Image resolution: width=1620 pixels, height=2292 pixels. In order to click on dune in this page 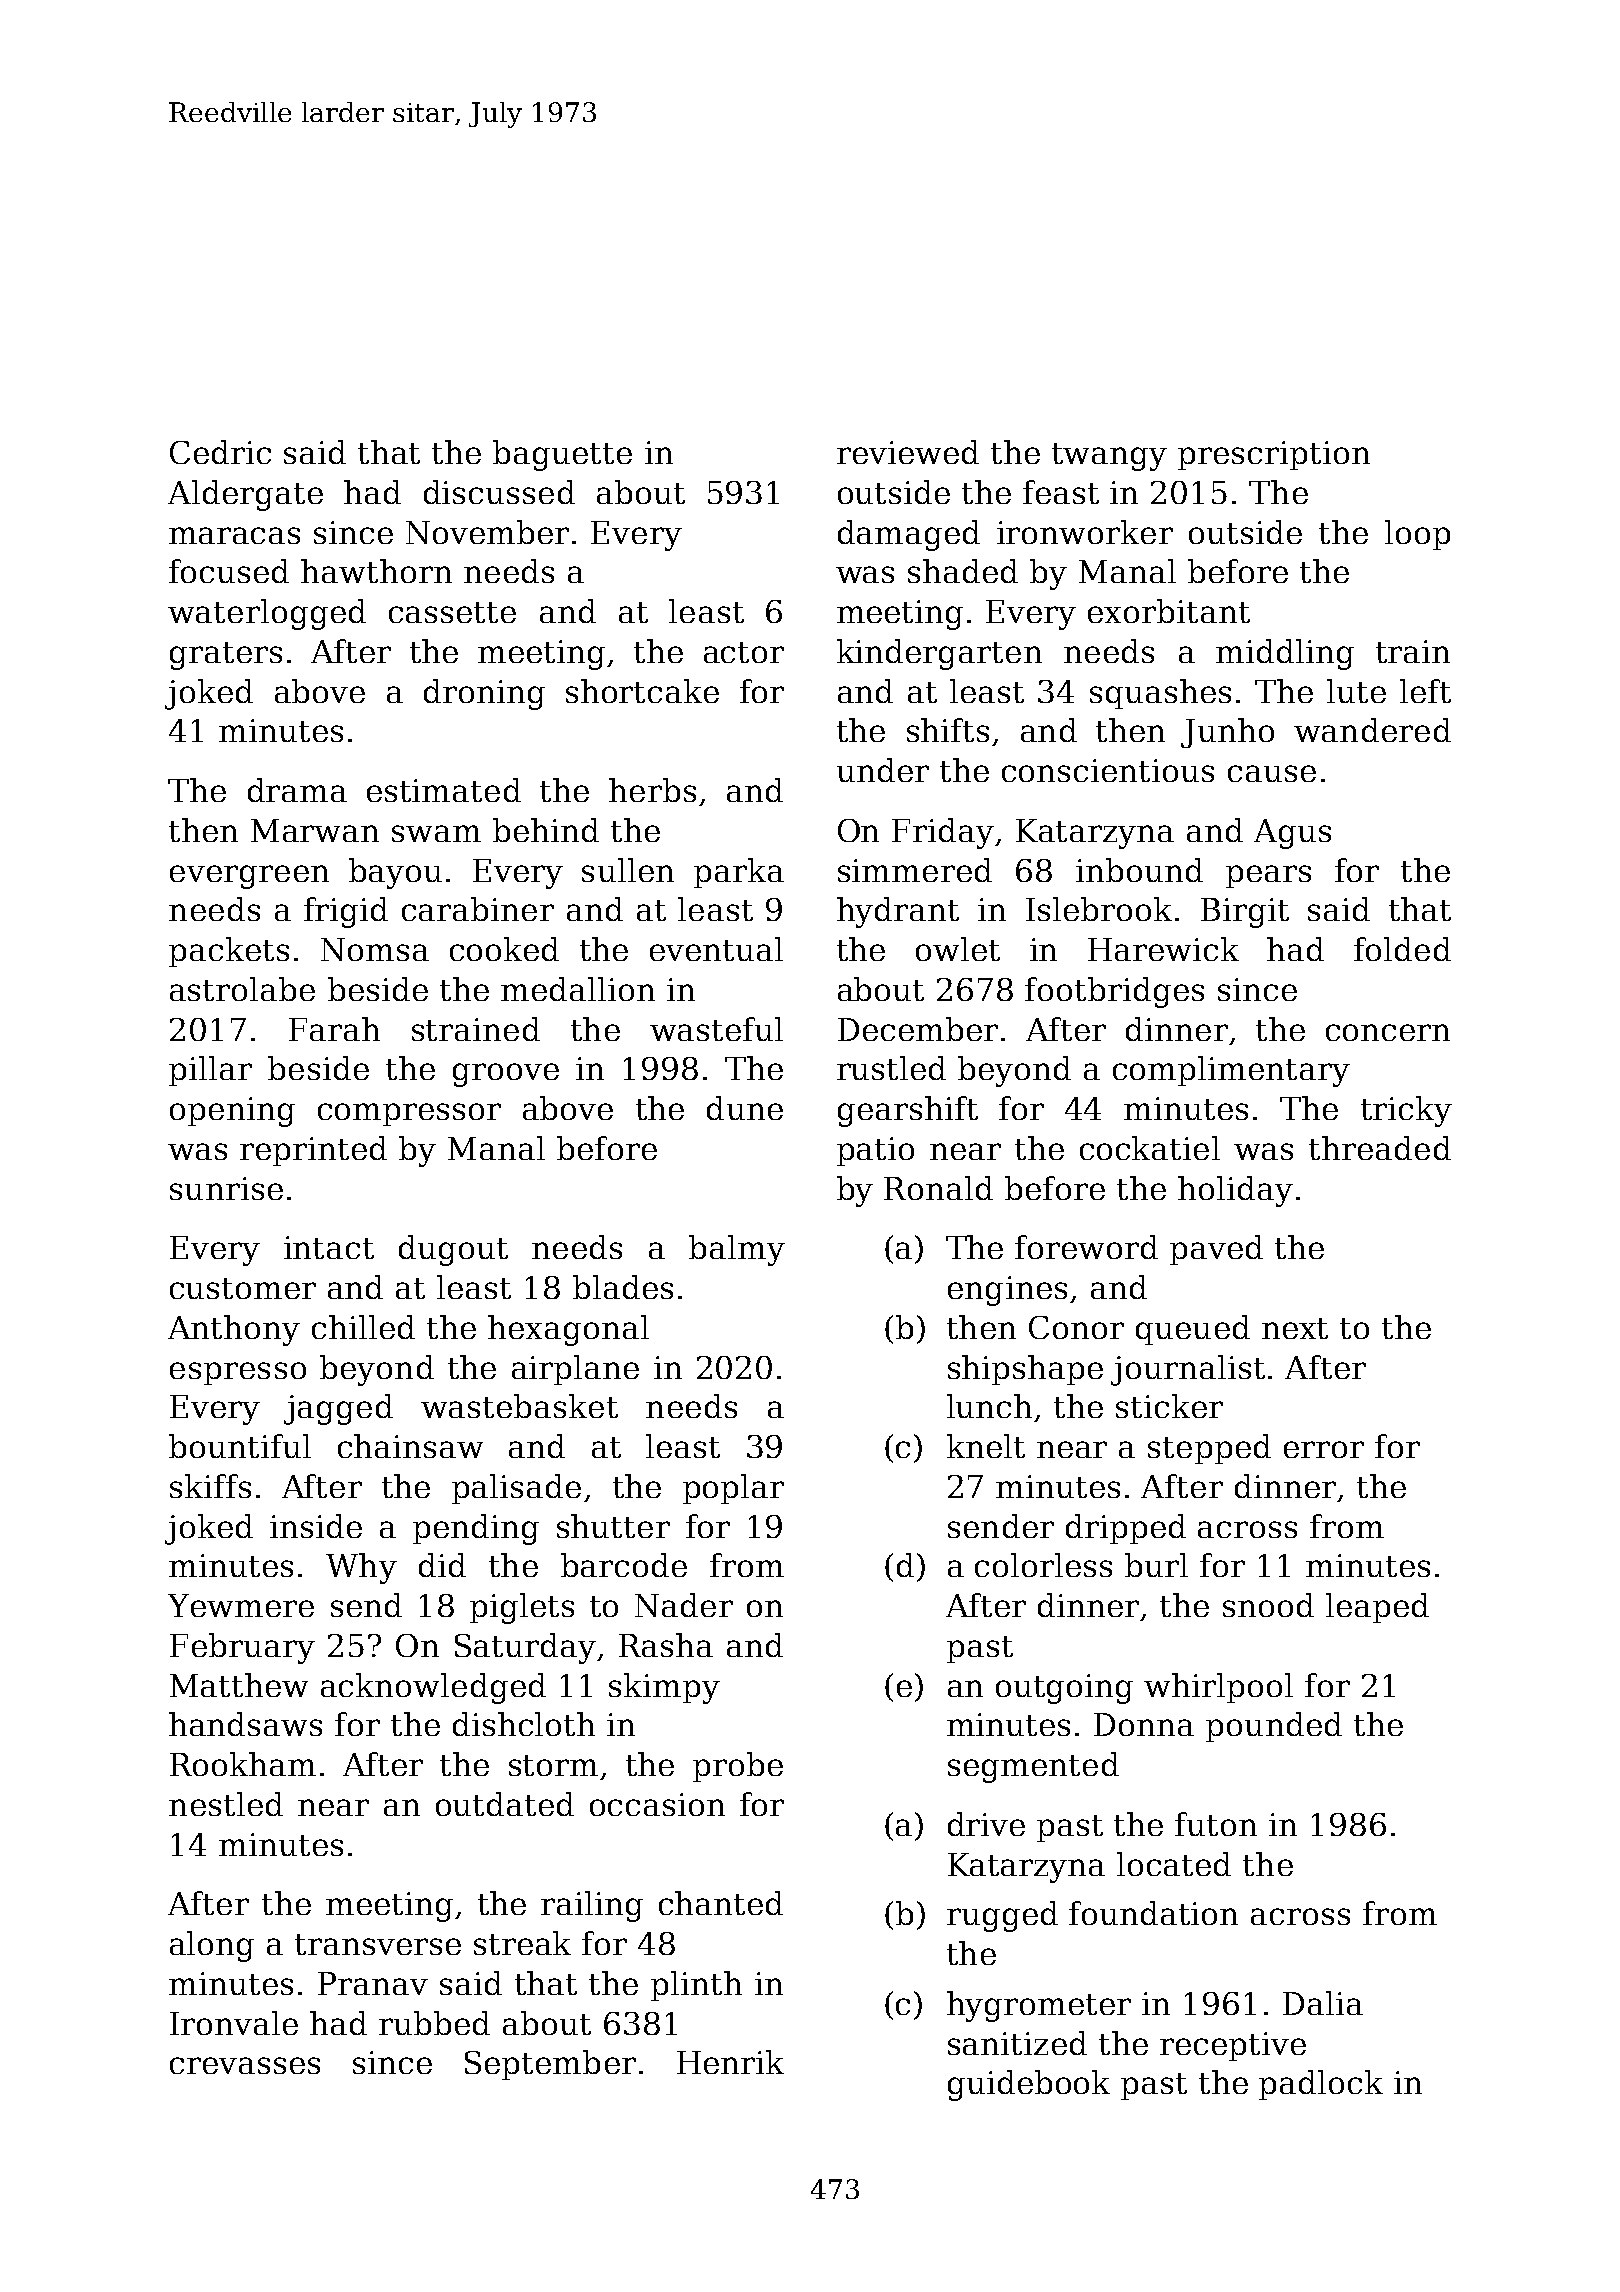, I will do `click(745, 1108)`.
